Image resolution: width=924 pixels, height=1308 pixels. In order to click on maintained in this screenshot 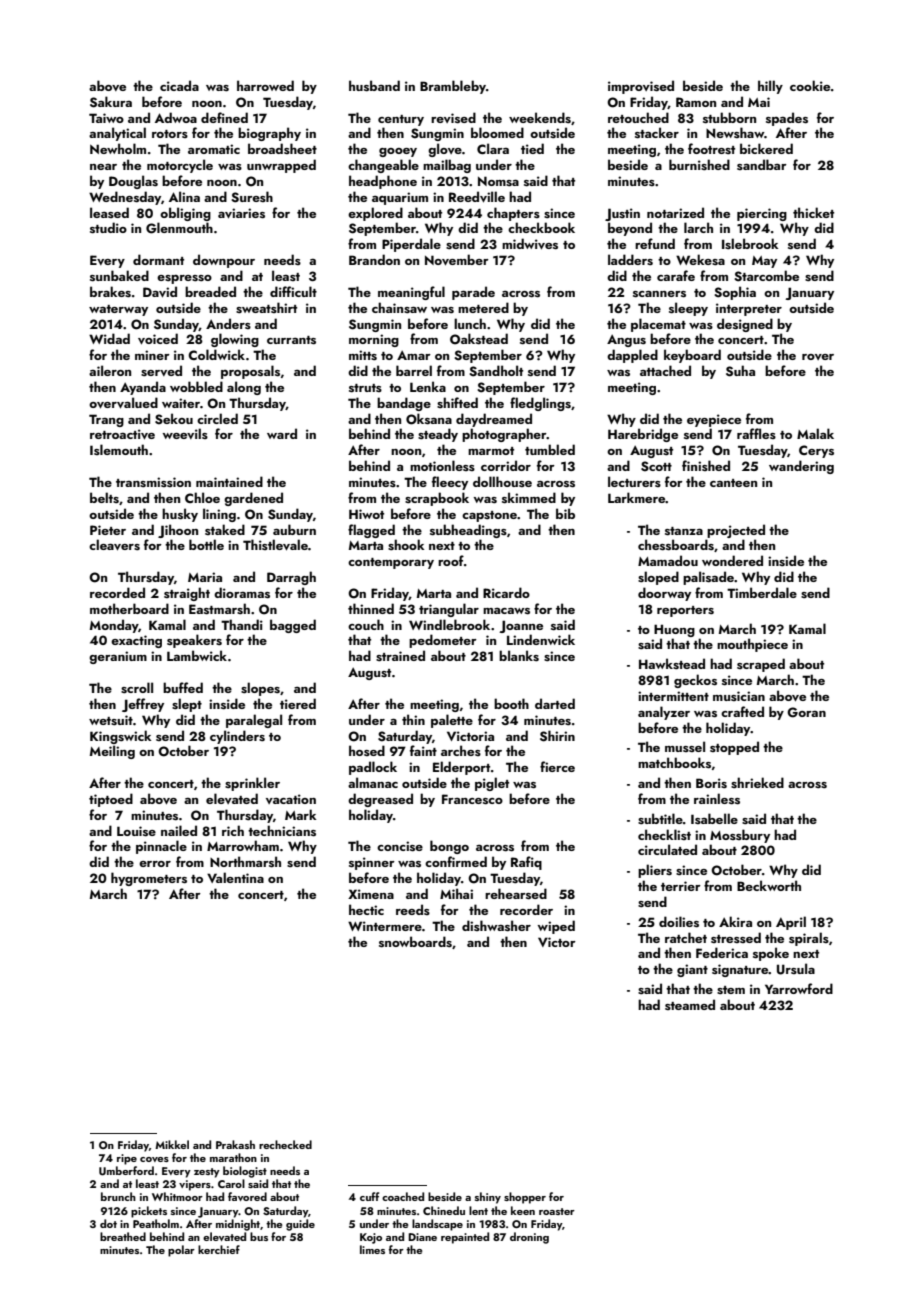, I will do `click(229, 481)`.
